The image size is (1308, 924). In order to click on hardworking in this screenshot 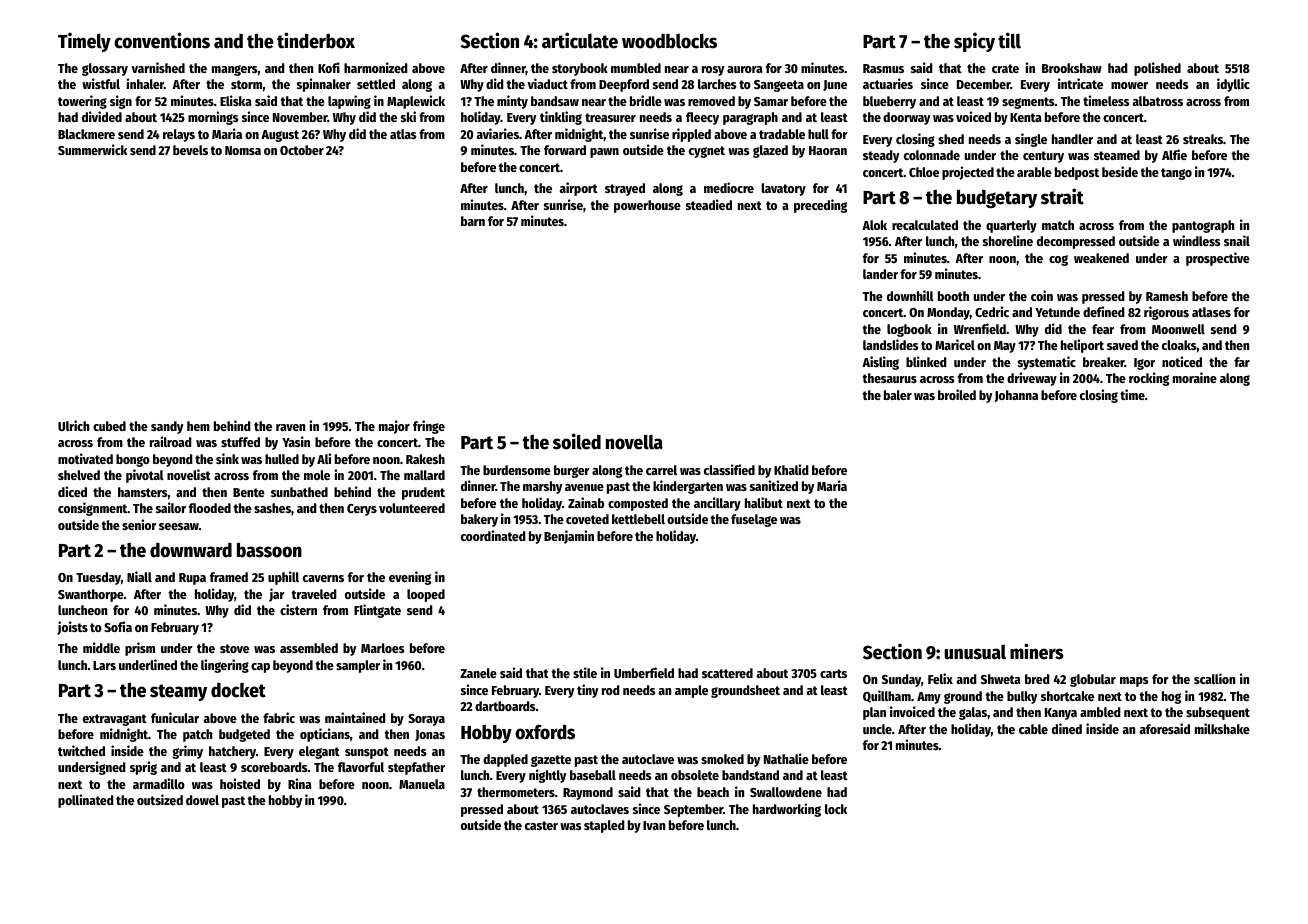, I will do `click(787, 810)`.
